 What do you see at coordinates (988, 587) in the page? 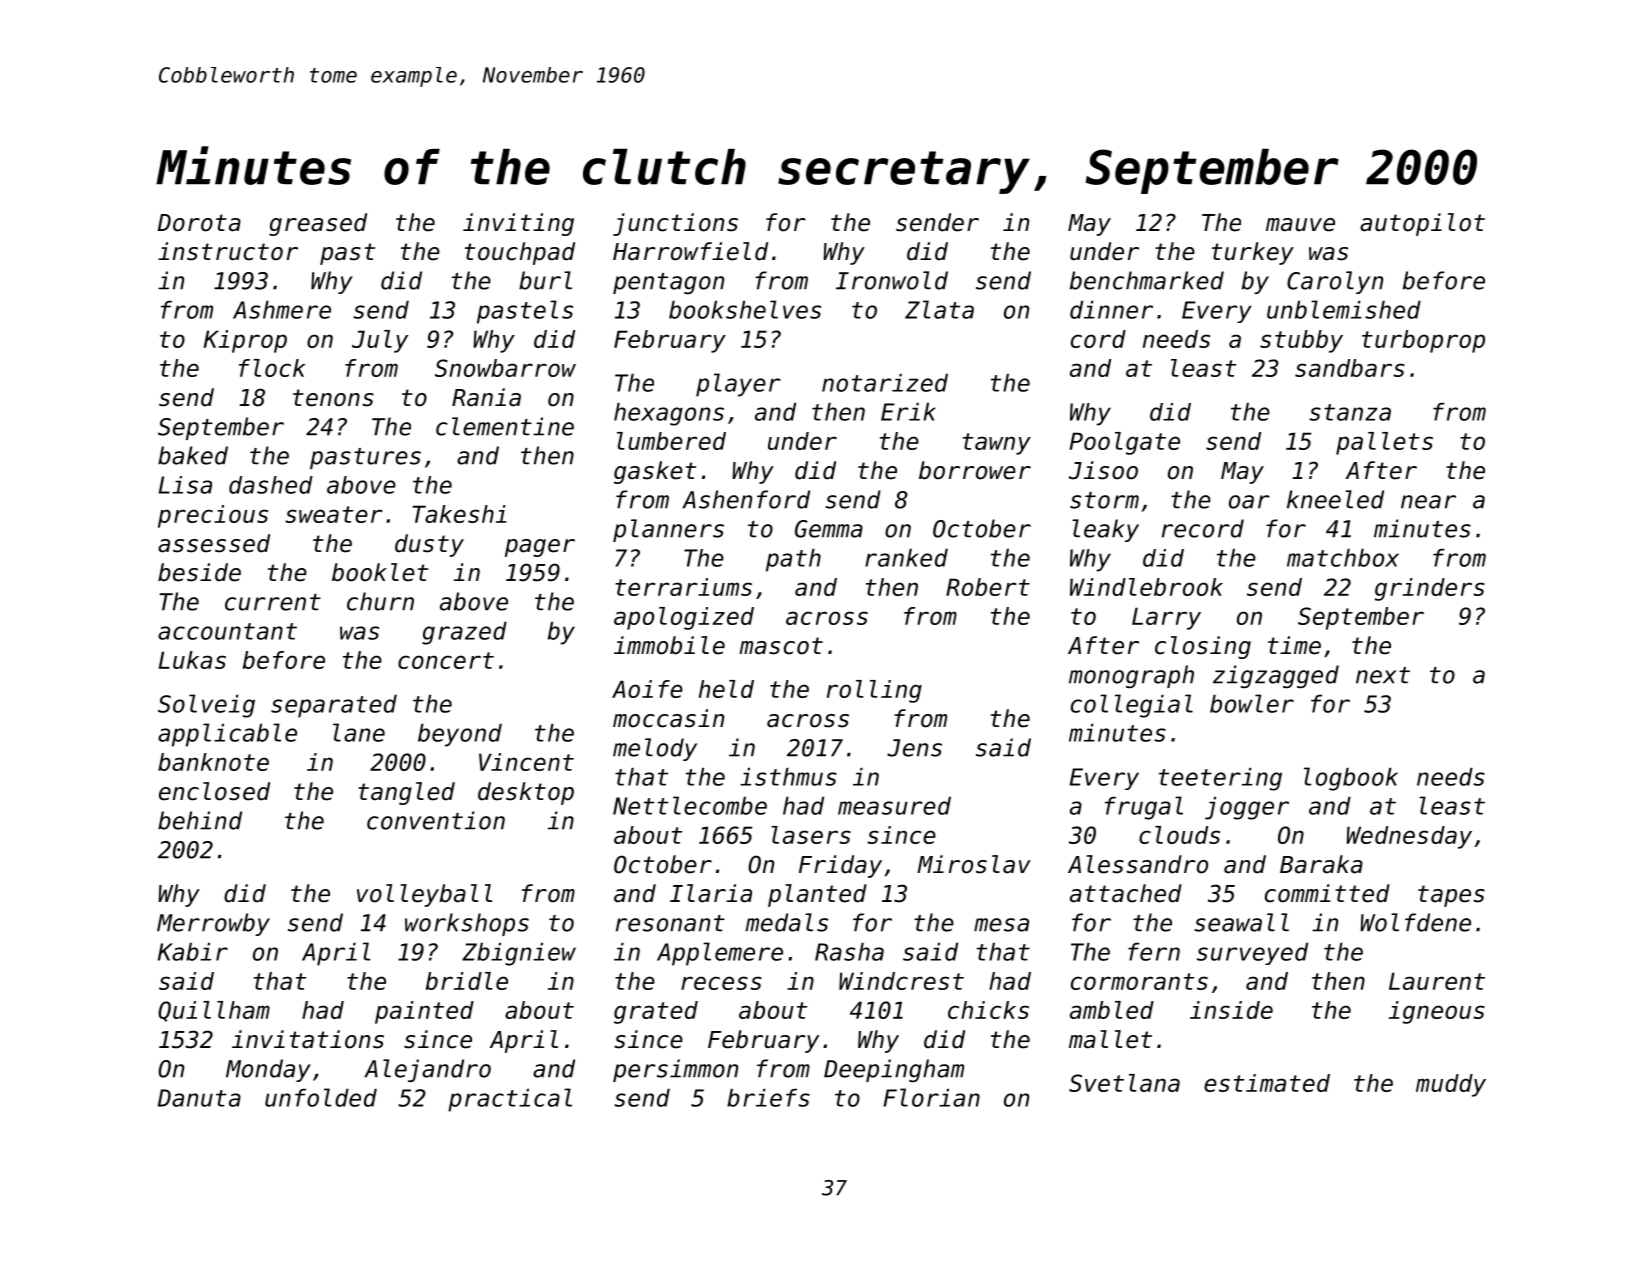
I see `Robert` at bounding box center [988, 587].
